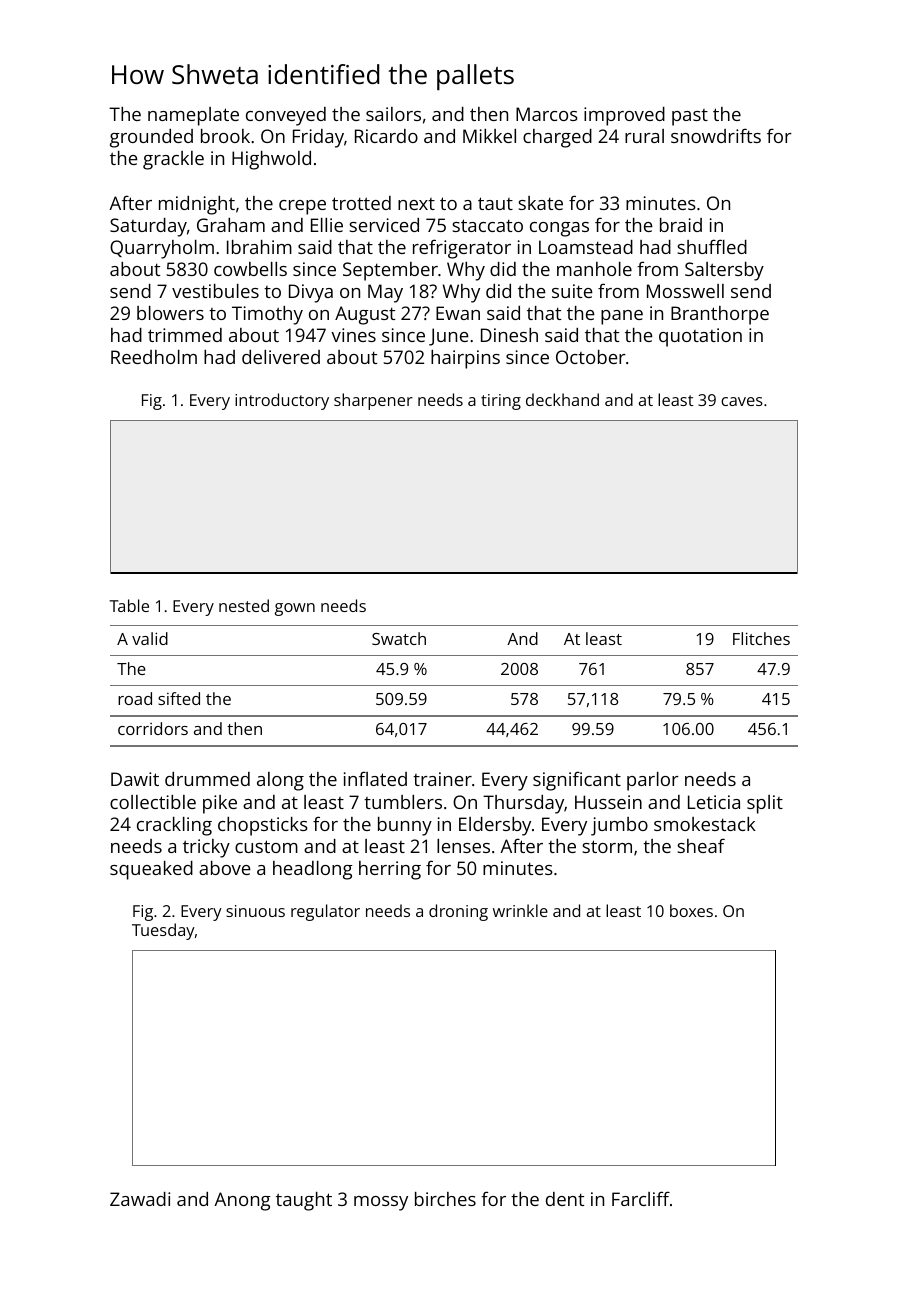 This image has height=1316, width=908. What do you see at coordinates (445, 1199) in the image?
I see `birches` at bounding box center [445, 1199].
